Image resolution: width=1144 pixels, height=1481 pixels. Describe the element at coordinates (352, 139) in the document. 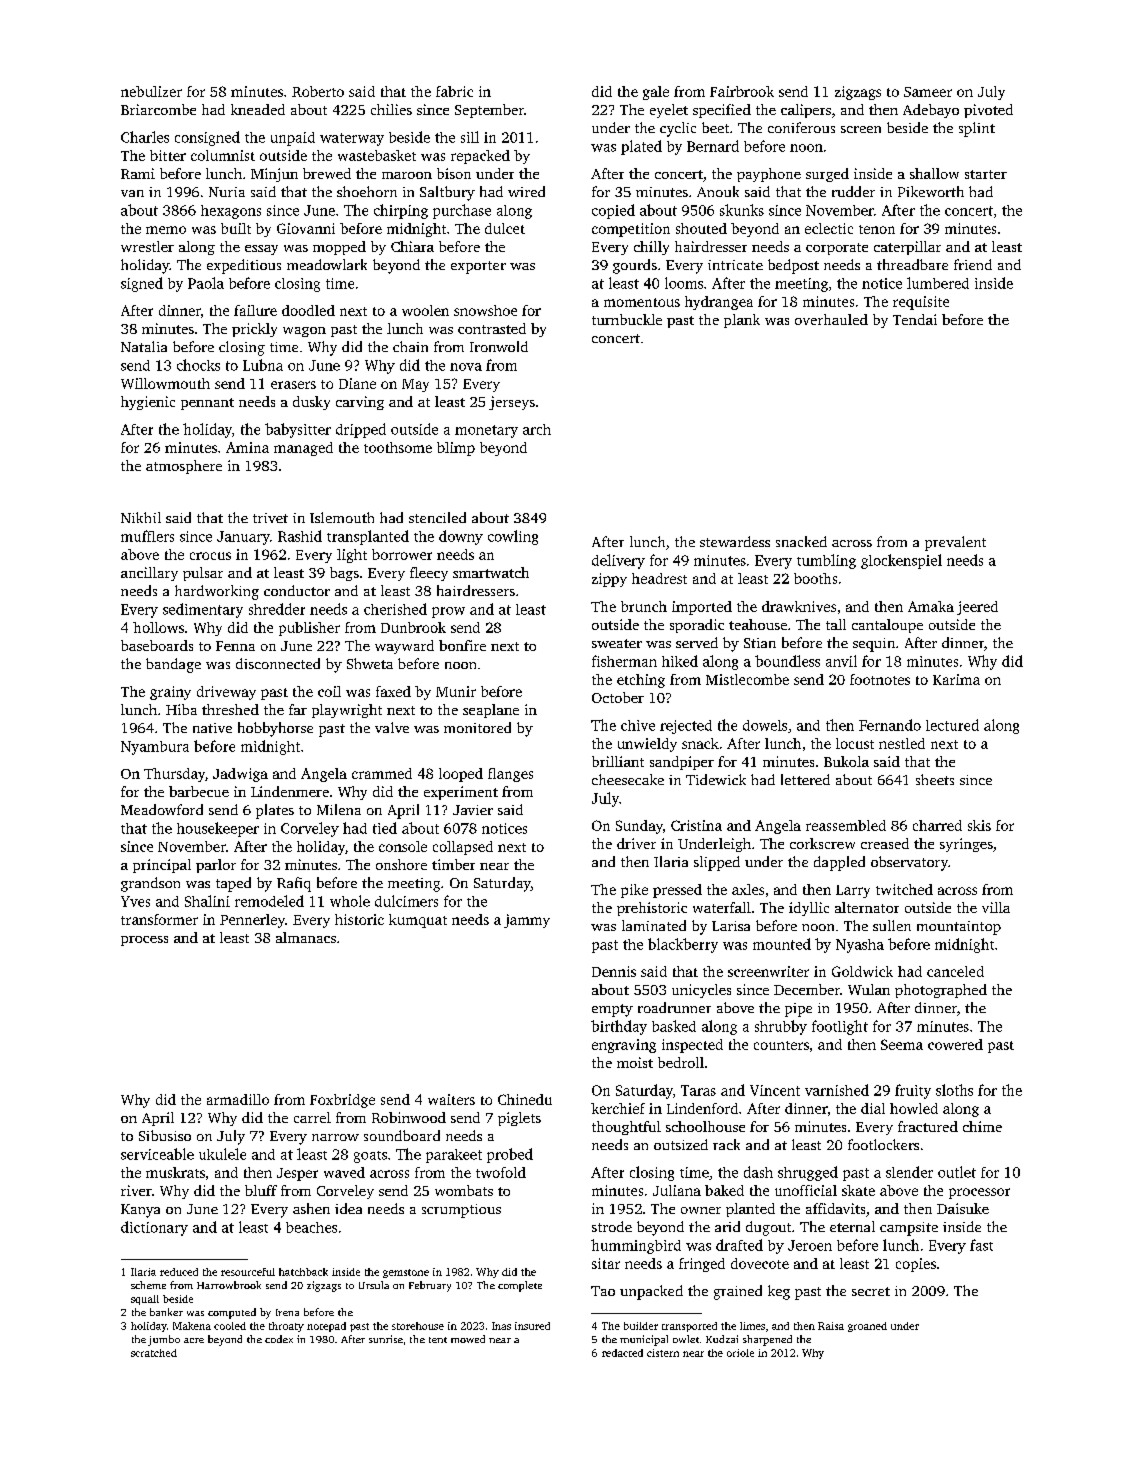

I see `waterway` at that location.
